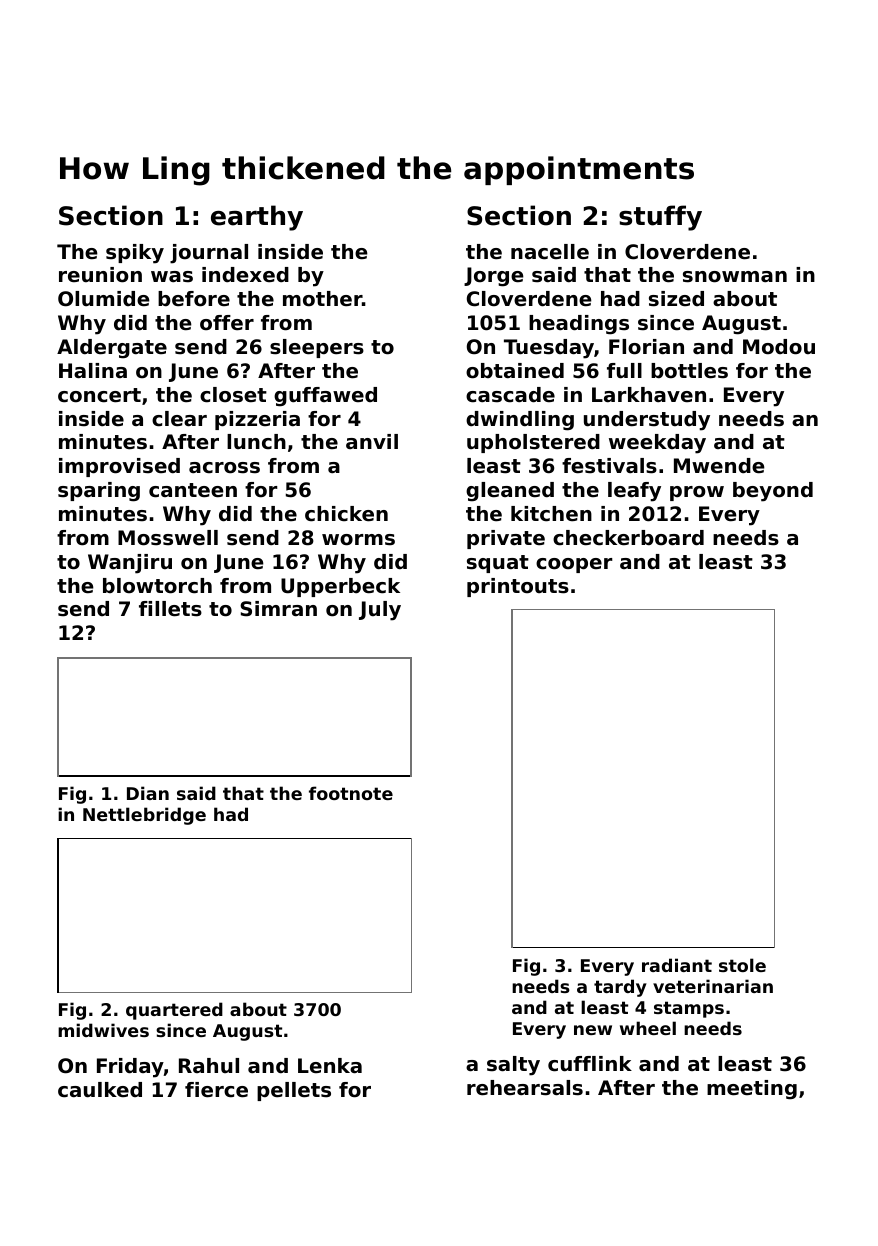  I want to click on Modou, so click(779, 347).
